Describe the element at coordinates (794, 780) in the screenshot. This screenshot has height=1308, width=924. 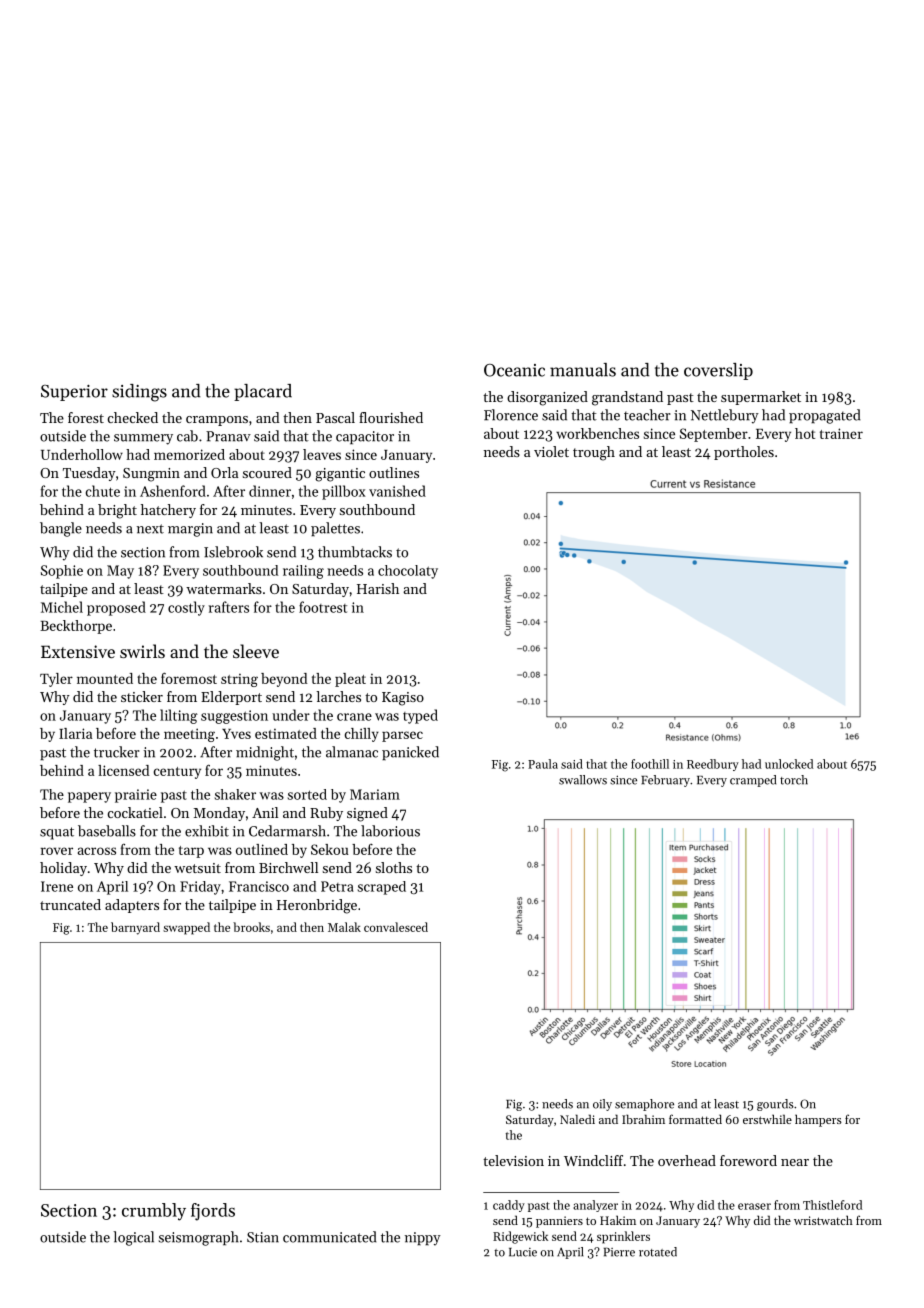
I see `torch` at that location.
